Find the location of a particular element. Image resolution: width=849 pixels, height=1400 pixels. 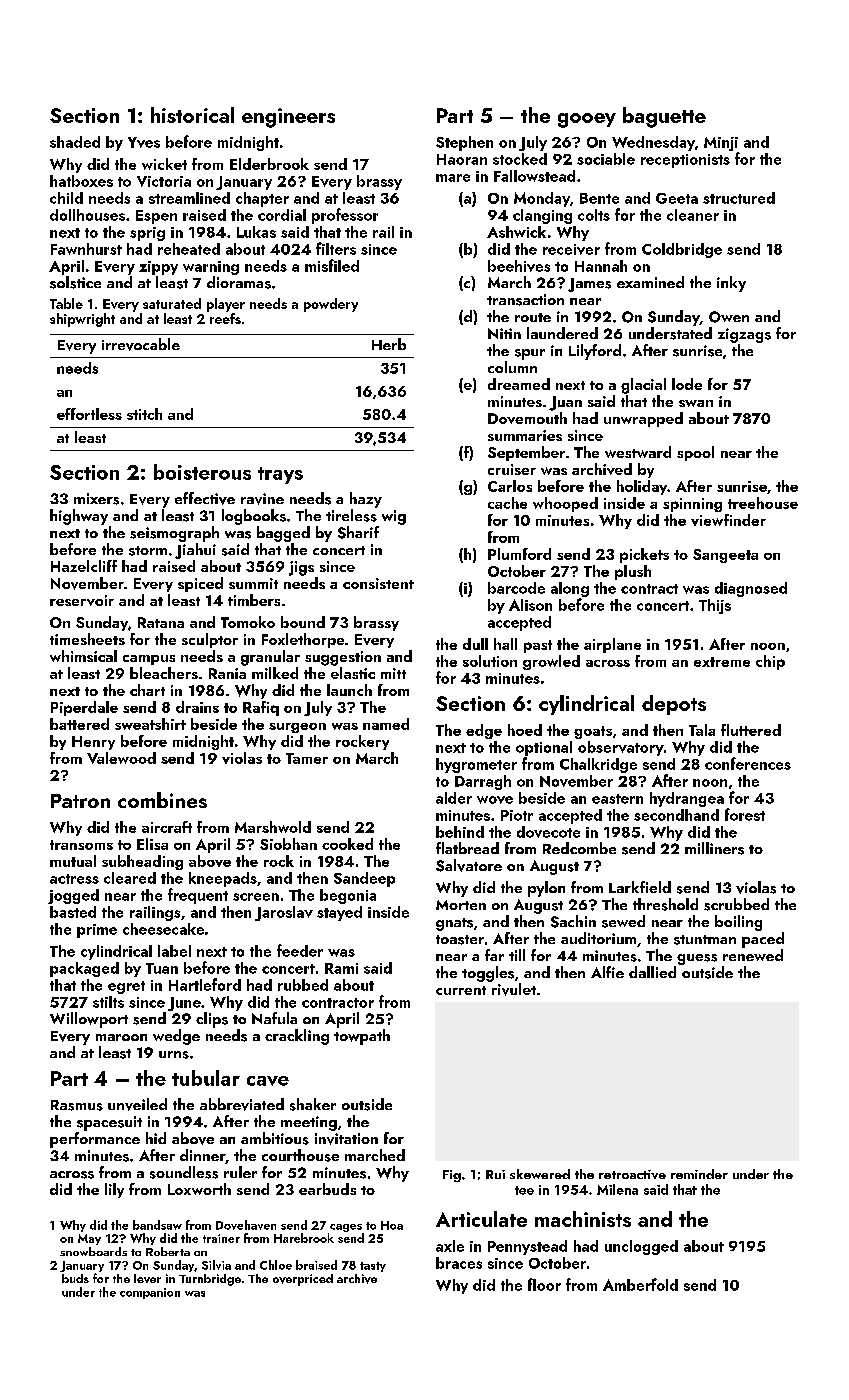

professor is located at coordinates (345, 216).
